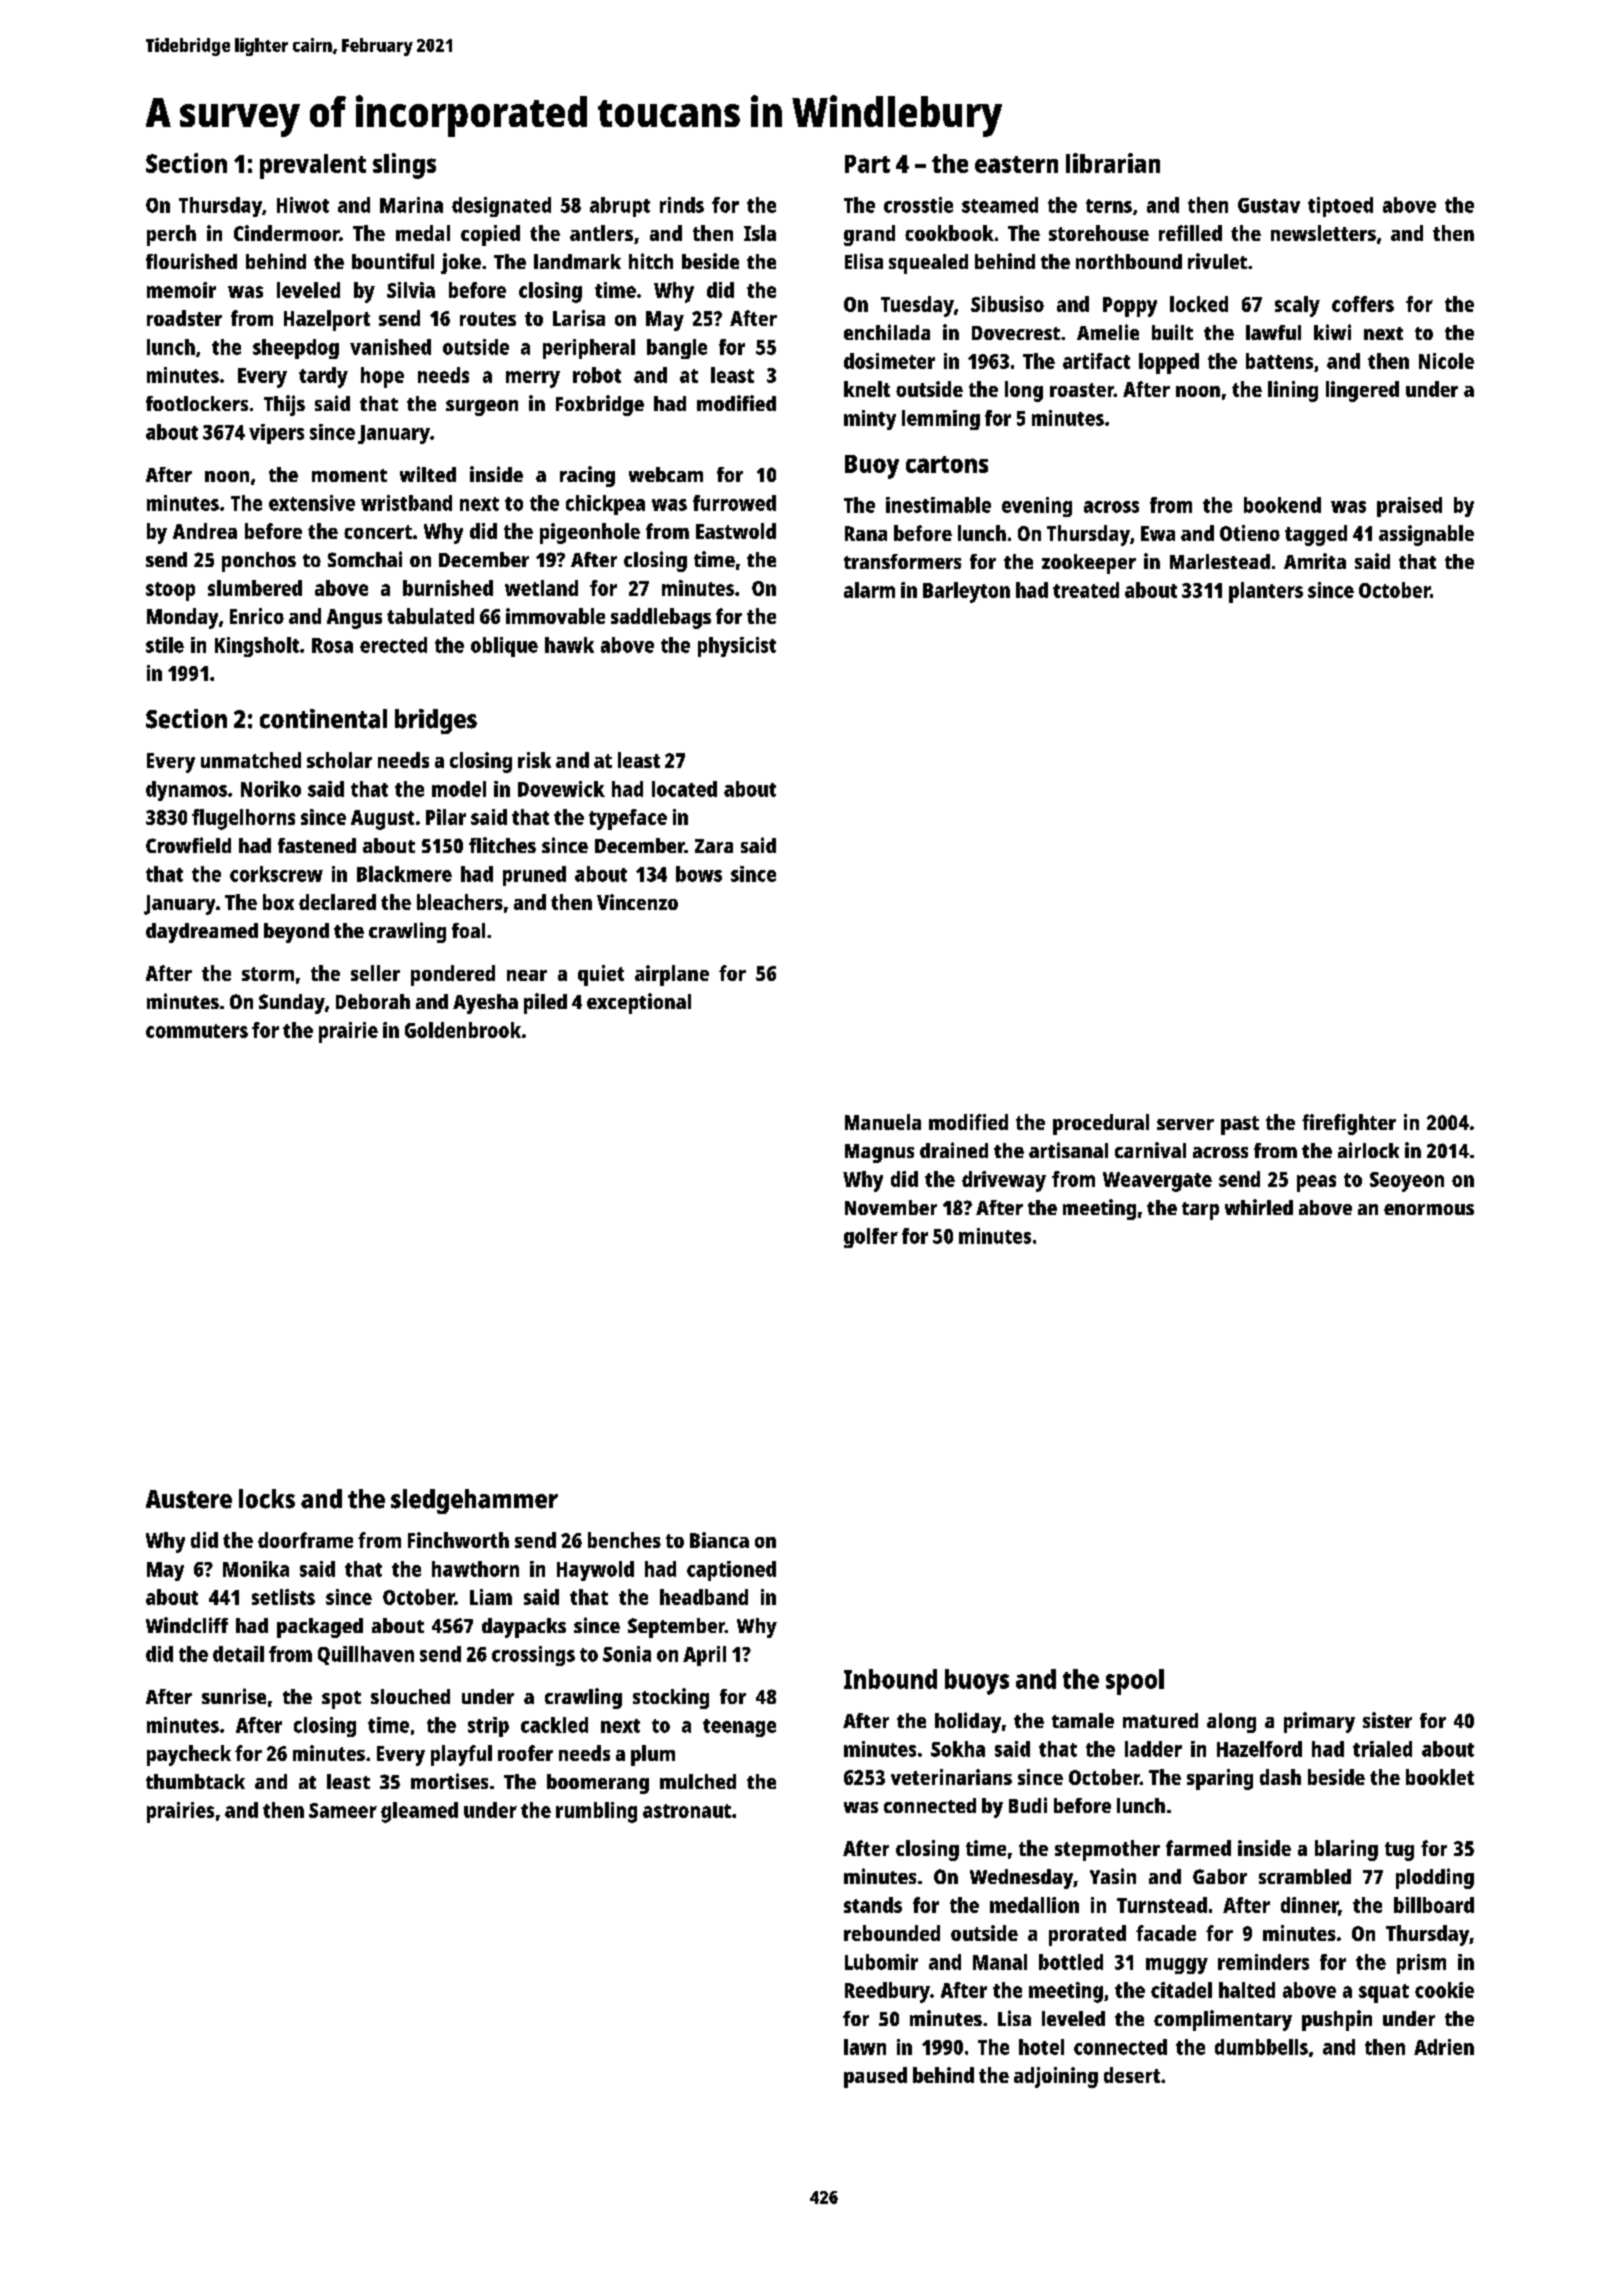 This screenshot has width=1620, height=2292. What do you see at coordinates (393, 645) in the screenshot?
I see `erected` at bounding box center [393, 645].
